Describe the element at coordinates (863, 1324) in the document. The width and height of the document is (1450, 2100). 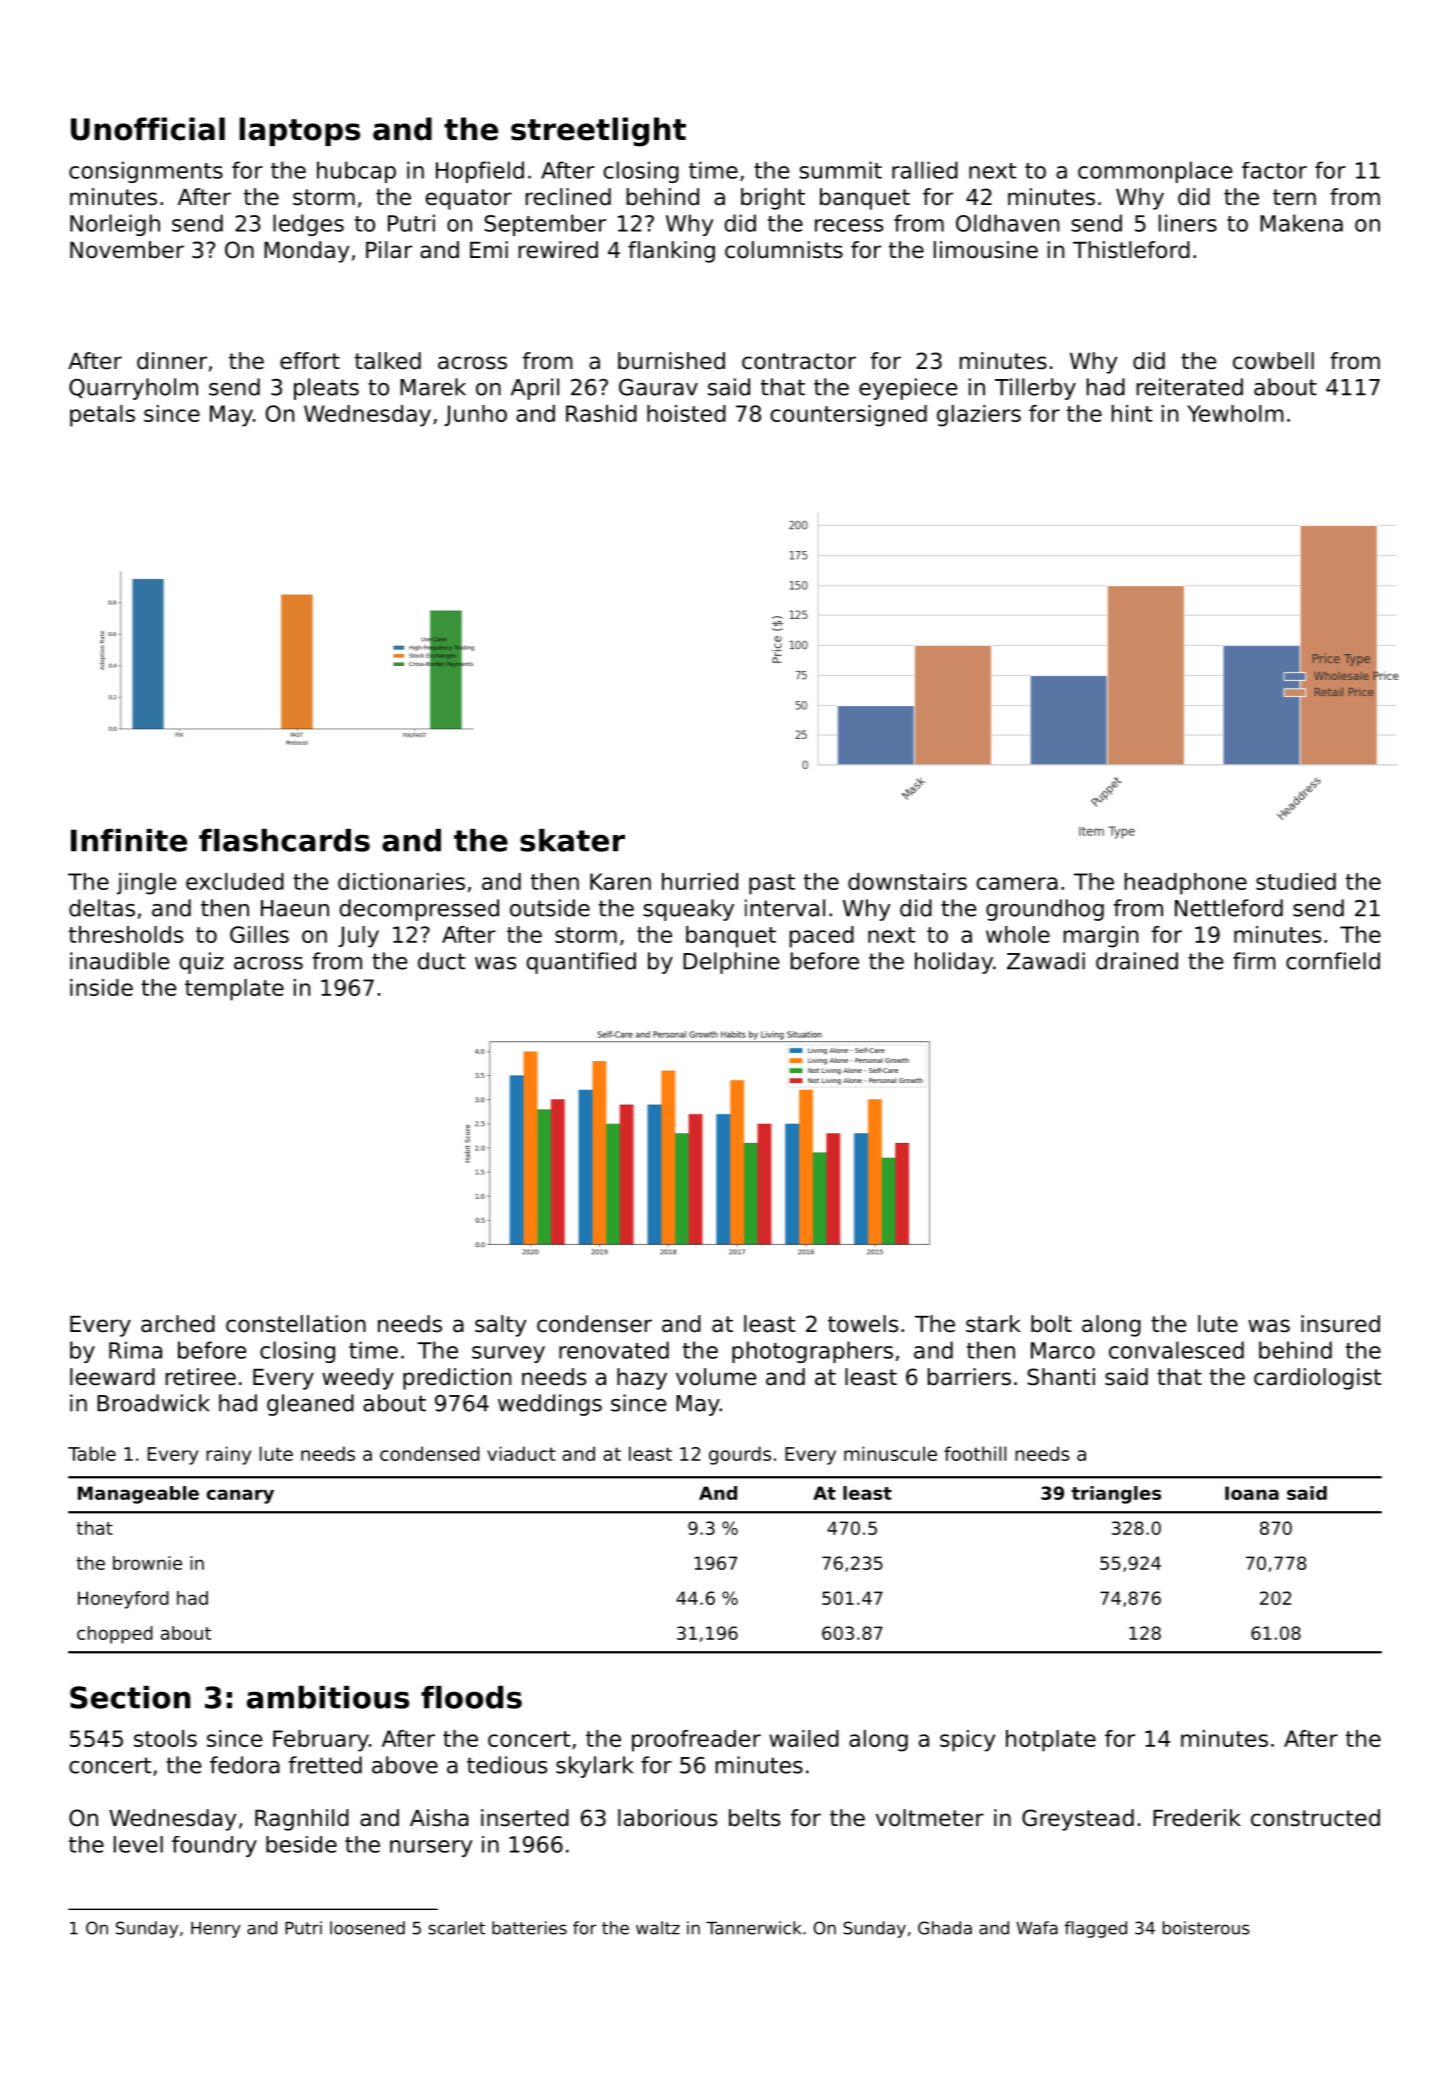
I see `towels` at that location.
